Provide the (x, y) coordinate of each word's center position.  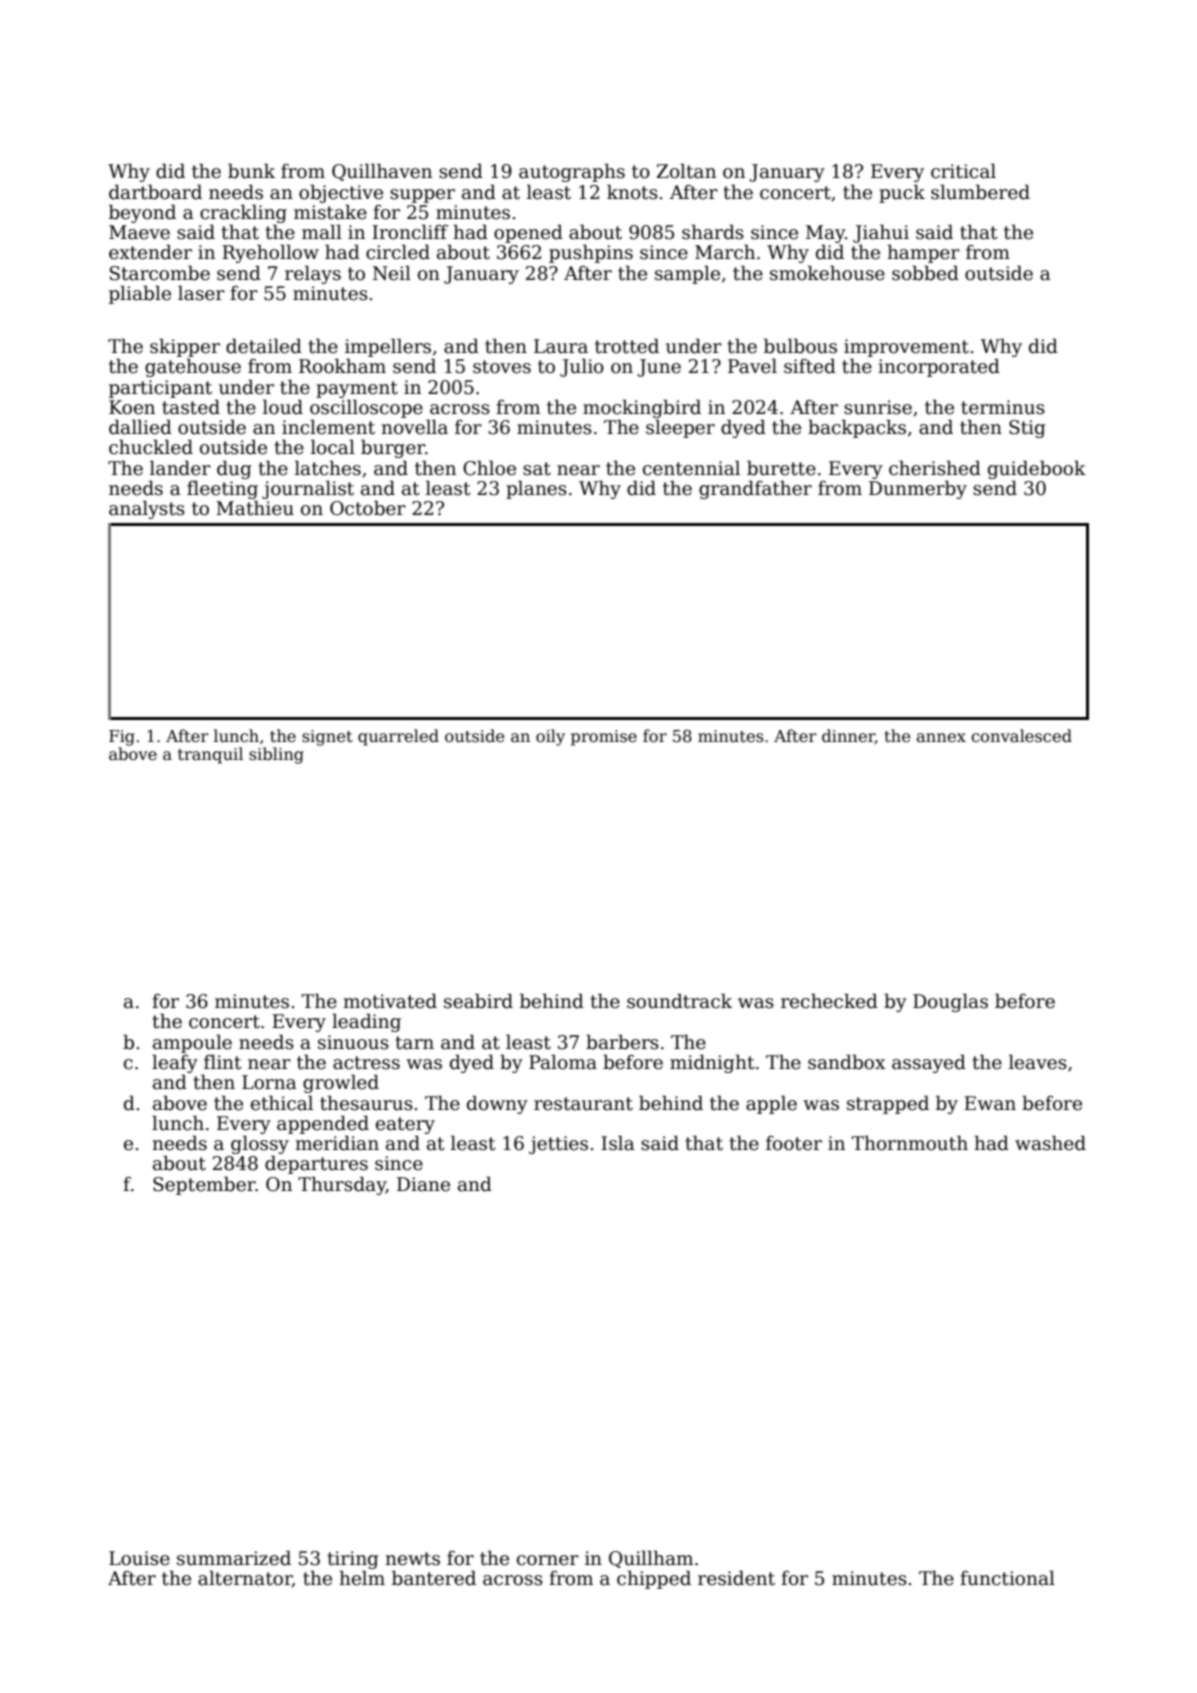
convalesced (1021, 736)
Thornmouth (910, 1143)
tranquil (210, 755)
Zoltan (686, 171)
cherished (935, 468)
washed (1050, 1143)
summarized (234, 1558)
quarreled (398, 737)
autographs (572, 172)
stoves (502, 367)
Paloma (563, 1062)
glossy (260, 1144)
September (204, 1185)
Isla (618, 1143)
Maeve (139, 232)
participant (160, 389)
